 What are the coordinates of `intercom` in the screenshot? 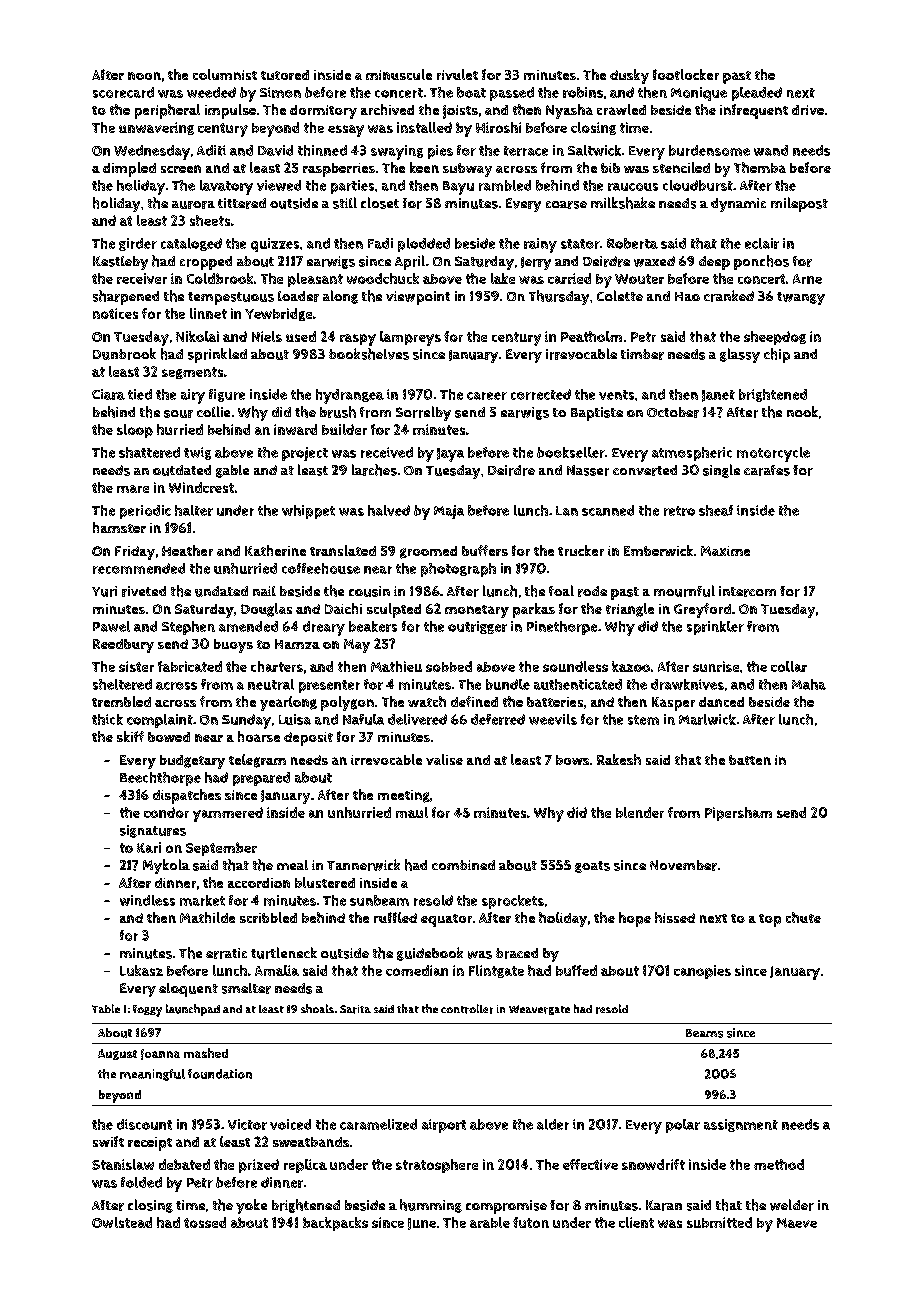 It's located at (747, 591).
